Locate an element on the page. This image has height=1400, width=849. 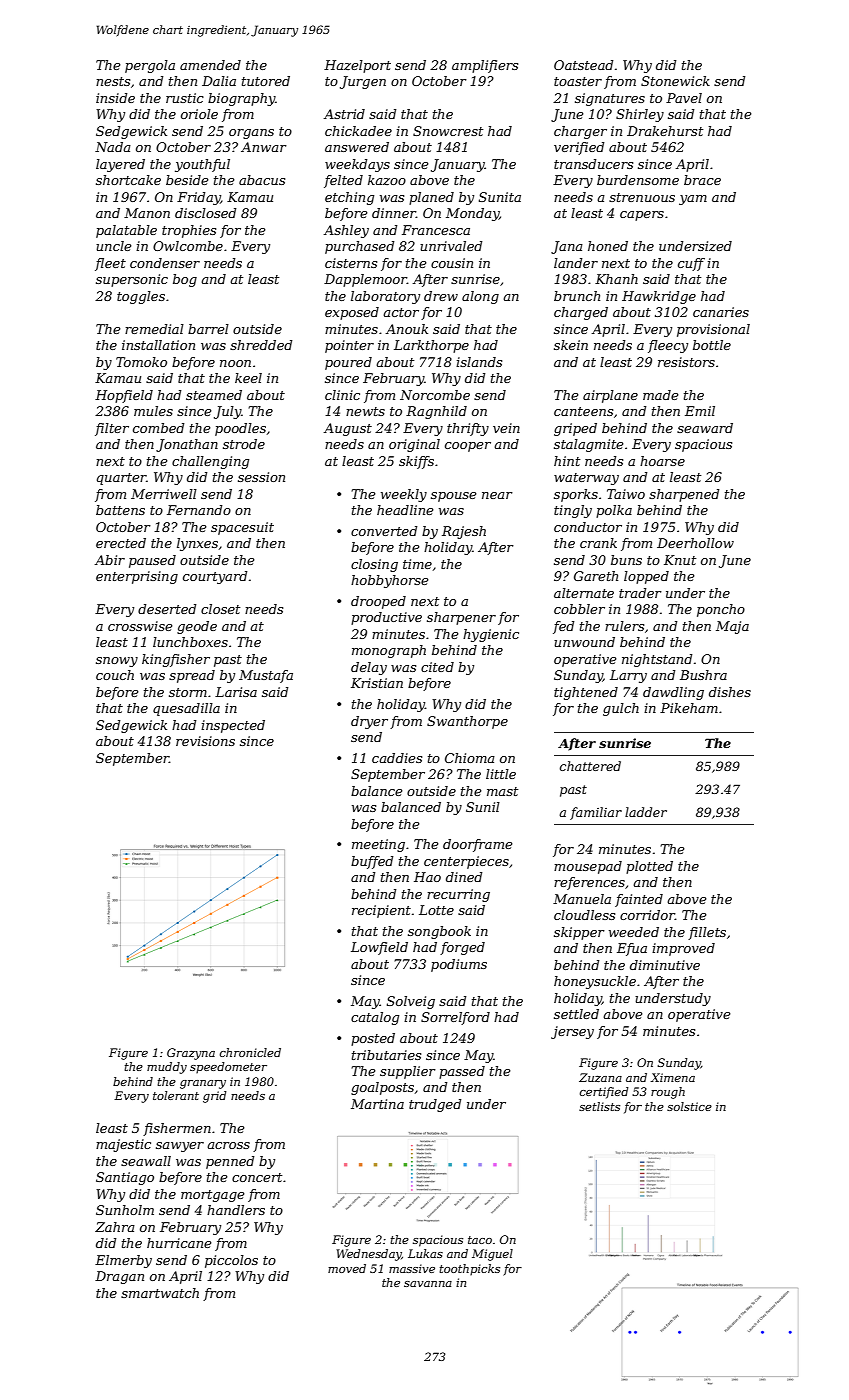
Lowfield is located at coordinates (379, 948).
